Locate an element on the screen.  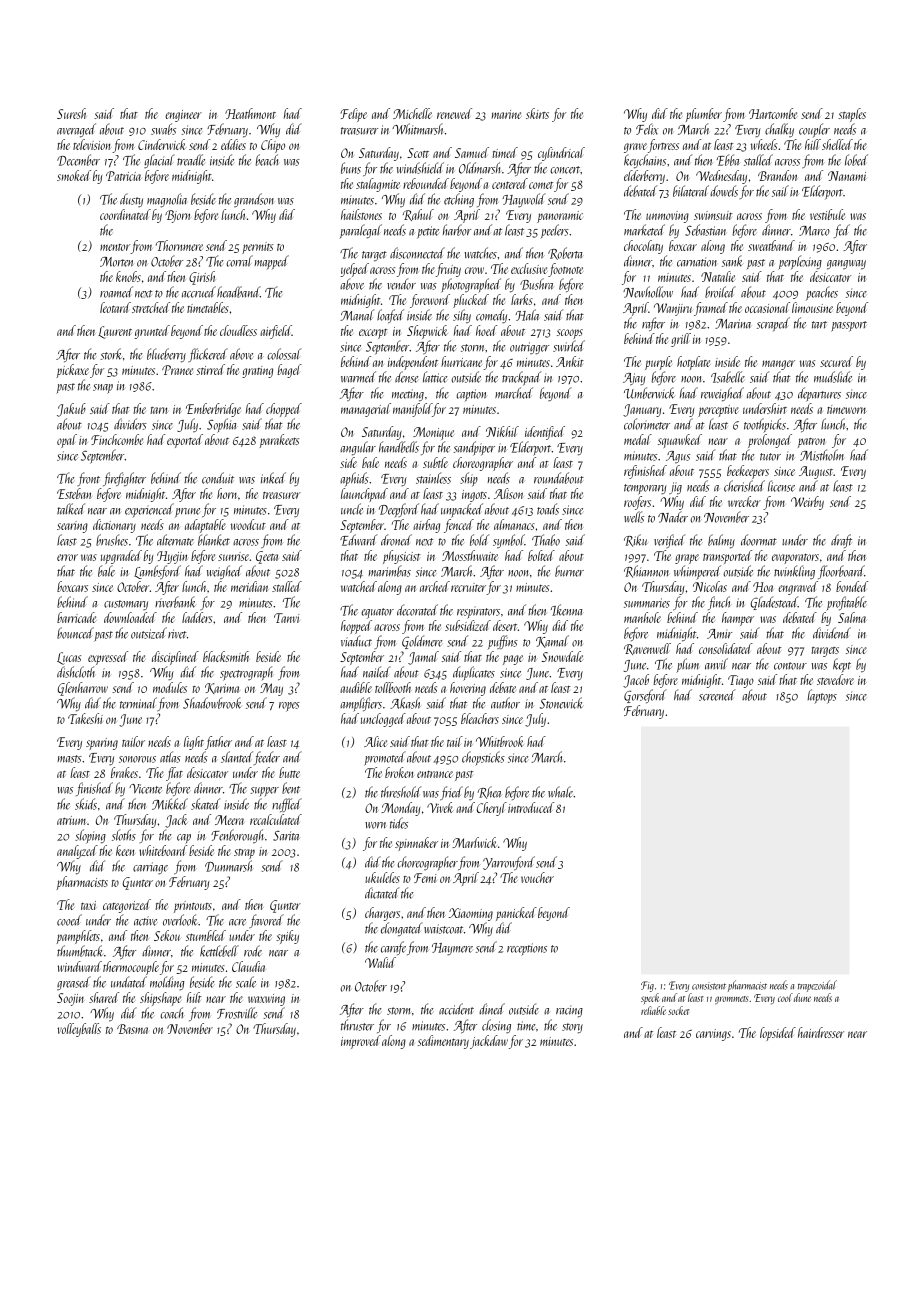
laptops is located at coordinates (822, 696).
